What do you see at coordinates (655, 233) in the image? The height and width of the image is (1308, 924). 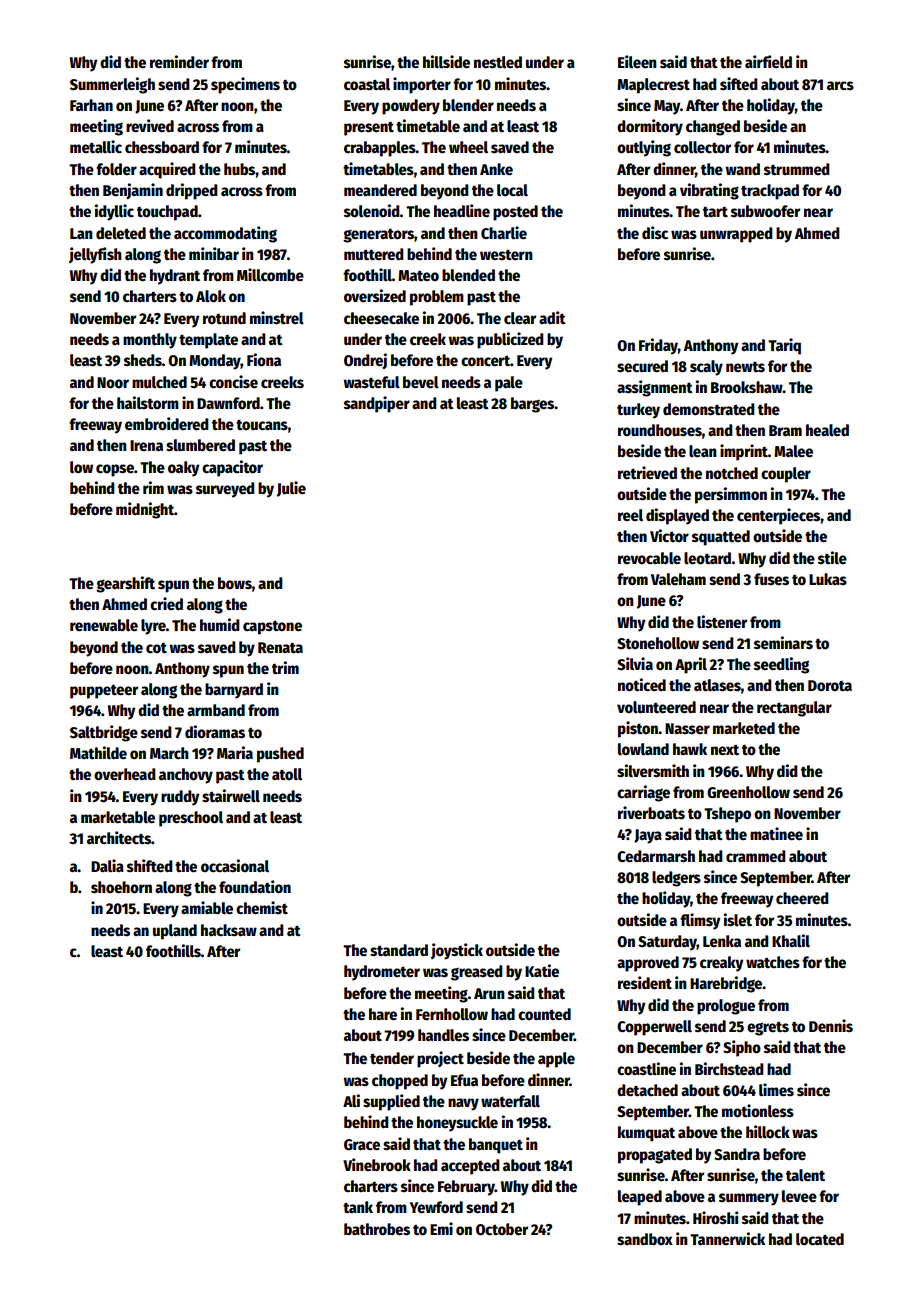 I see `disc` at bounding box center [655, 233].
